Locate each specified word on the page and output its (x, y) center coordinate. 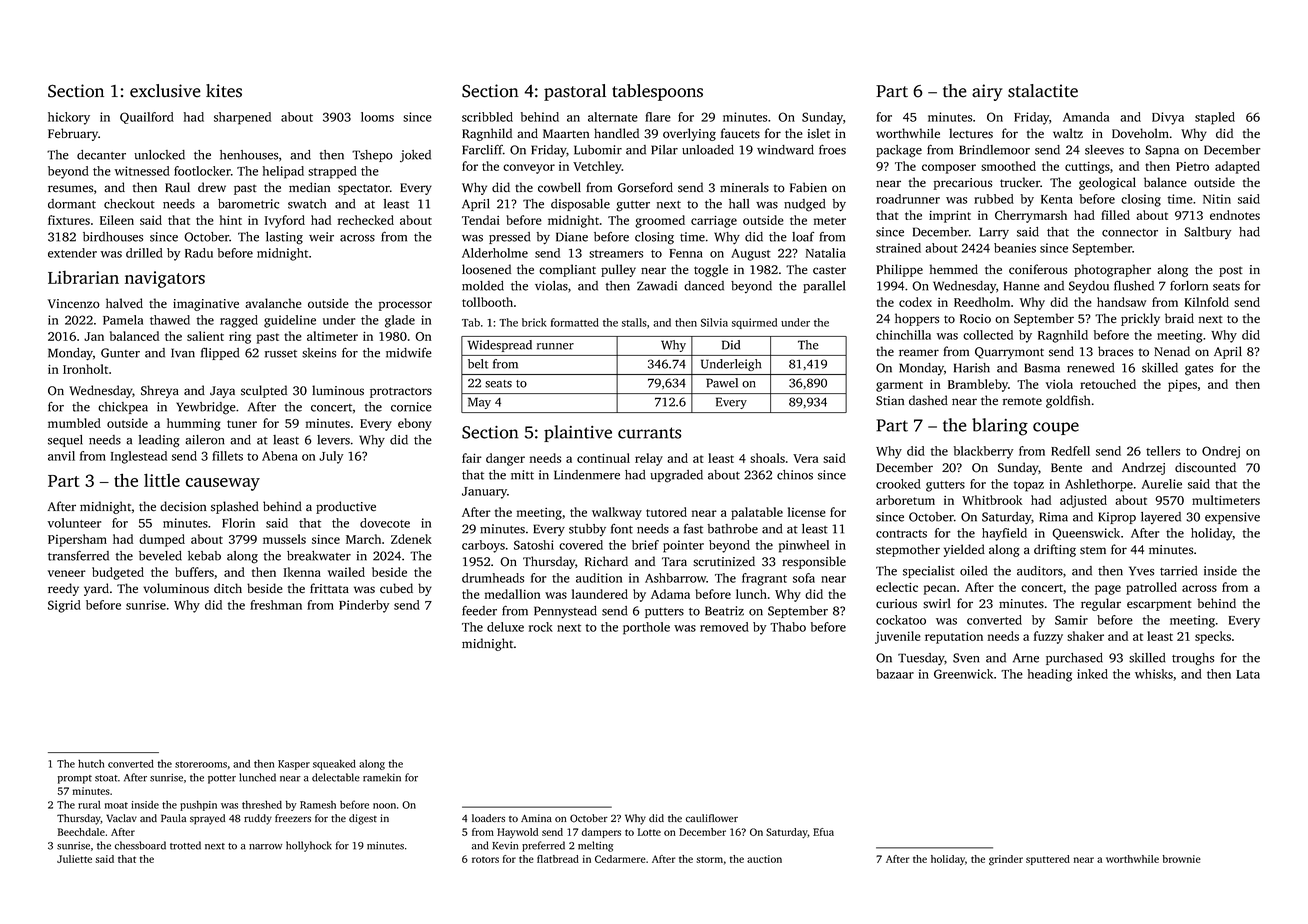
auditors (1040, 571)
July (331, 457)
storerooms (201, 764)
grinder (1006, 860)
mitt (522, 475)
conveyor (529, 169)
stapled (1215, 118)
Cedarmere (620, 859)
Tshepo (372, 156)
